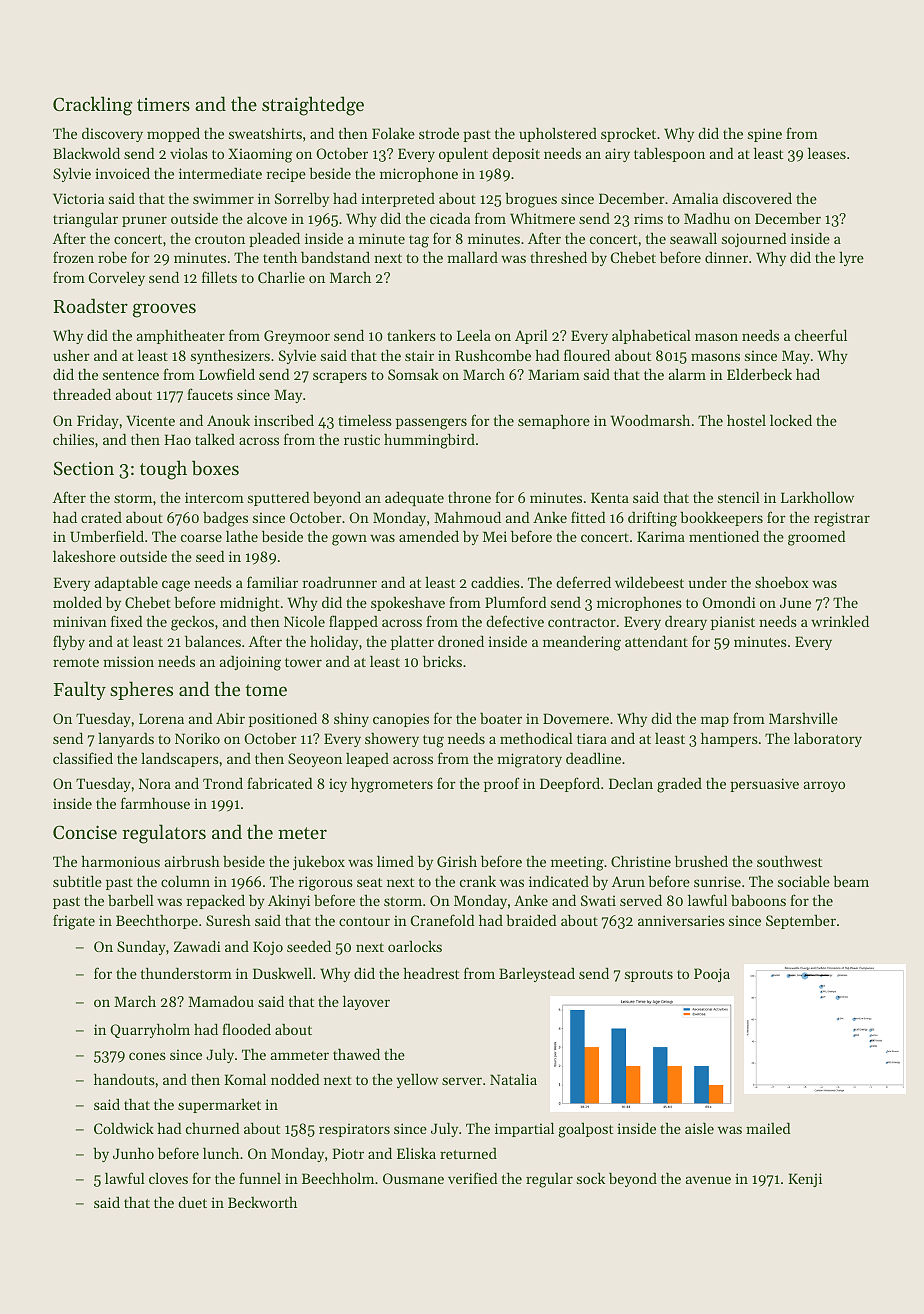  What do you see at coordinates (554, 374) in the screenshot?
I see `Mariam` at bounding box center [554, 374].
